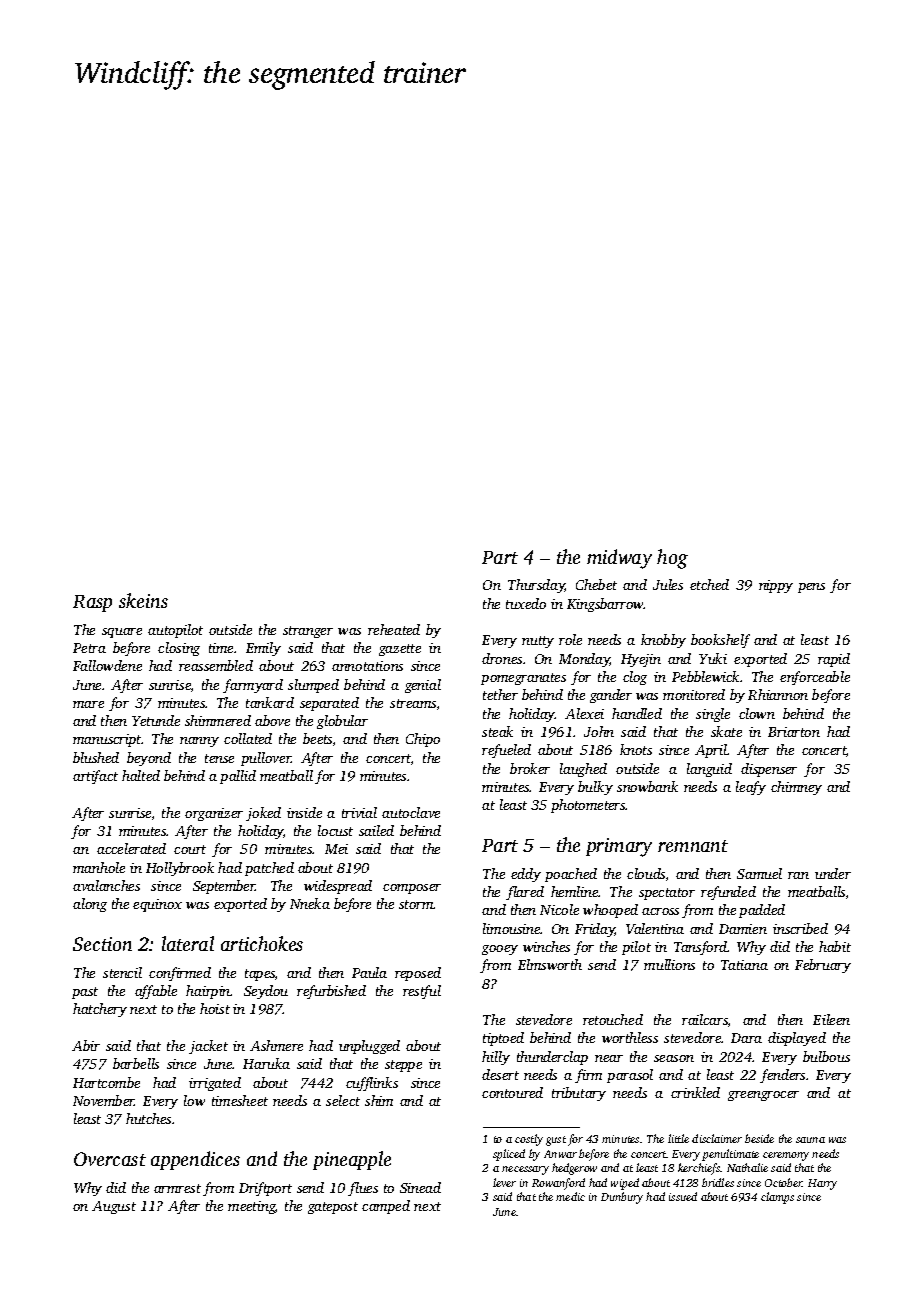 The width and height of the page is (924, 1308). What do you see at coordinates (672, 559) in the page?
I see `hog` at bounding box center [672, 559].
